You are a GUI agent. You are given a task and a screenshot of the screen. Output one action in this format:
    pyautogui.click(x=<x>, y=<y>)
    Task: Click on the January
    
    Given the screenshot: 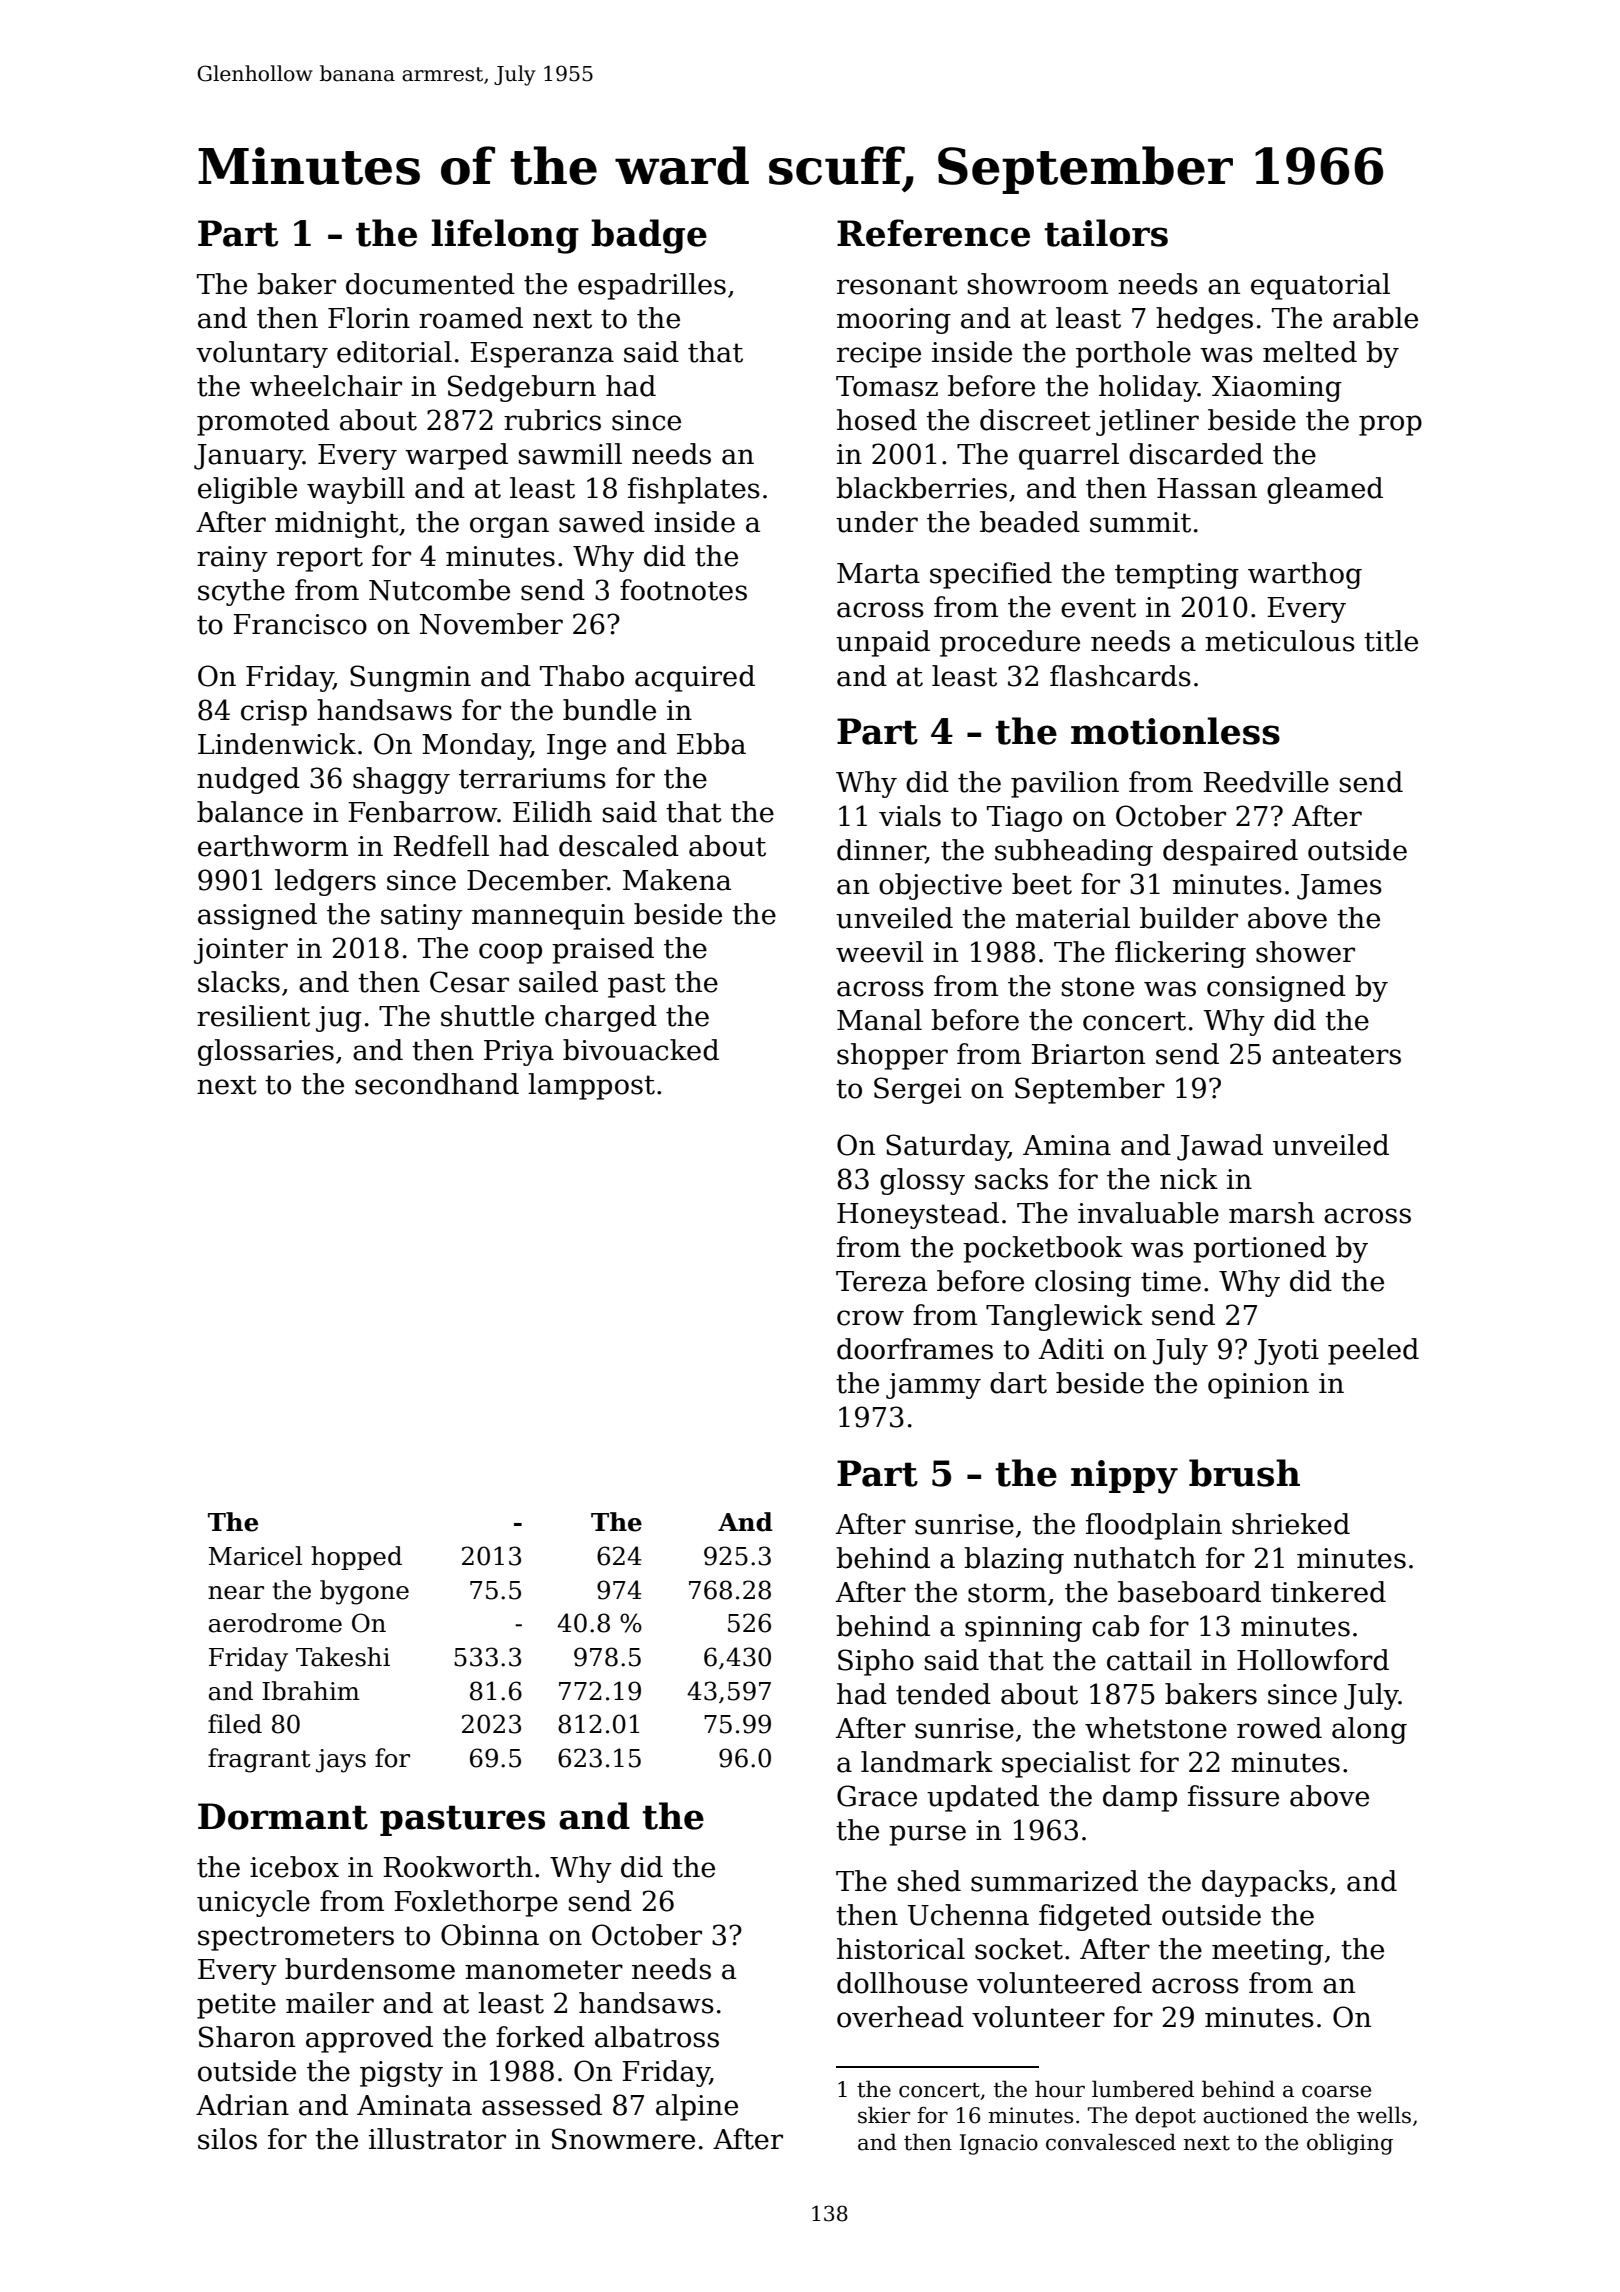 What is the action you would take?
    pyautogui.click(x=248, y=457)
